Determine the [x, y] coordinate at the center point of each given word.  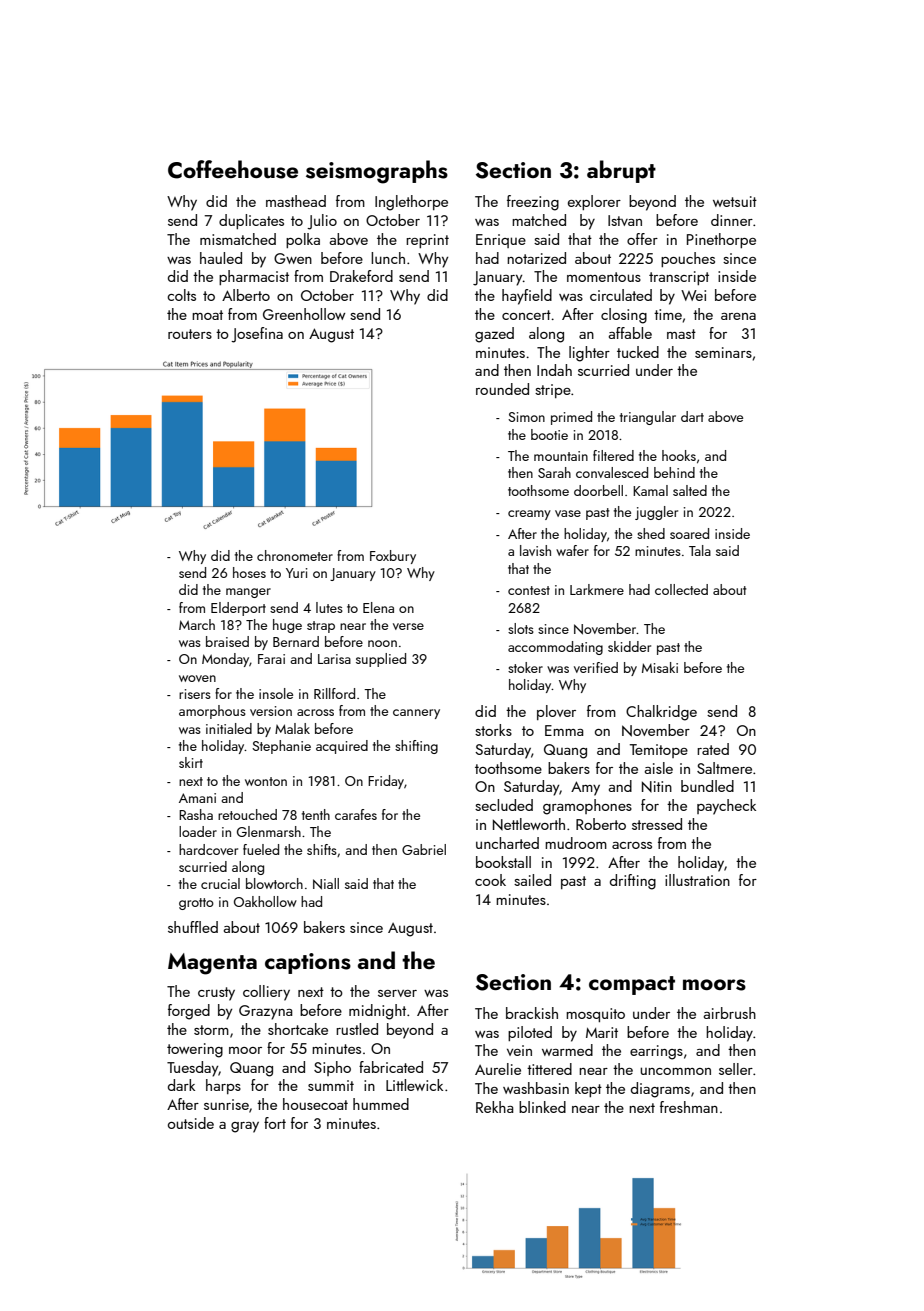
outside [191, 1123]
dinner [732, 220]
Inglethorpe [411, 203]
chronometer [295, 555]
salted [690, 490]
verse [408, 626]
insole [276, 693]
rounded [502, 389]
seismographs [377, 172]
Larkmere [597, 589]
